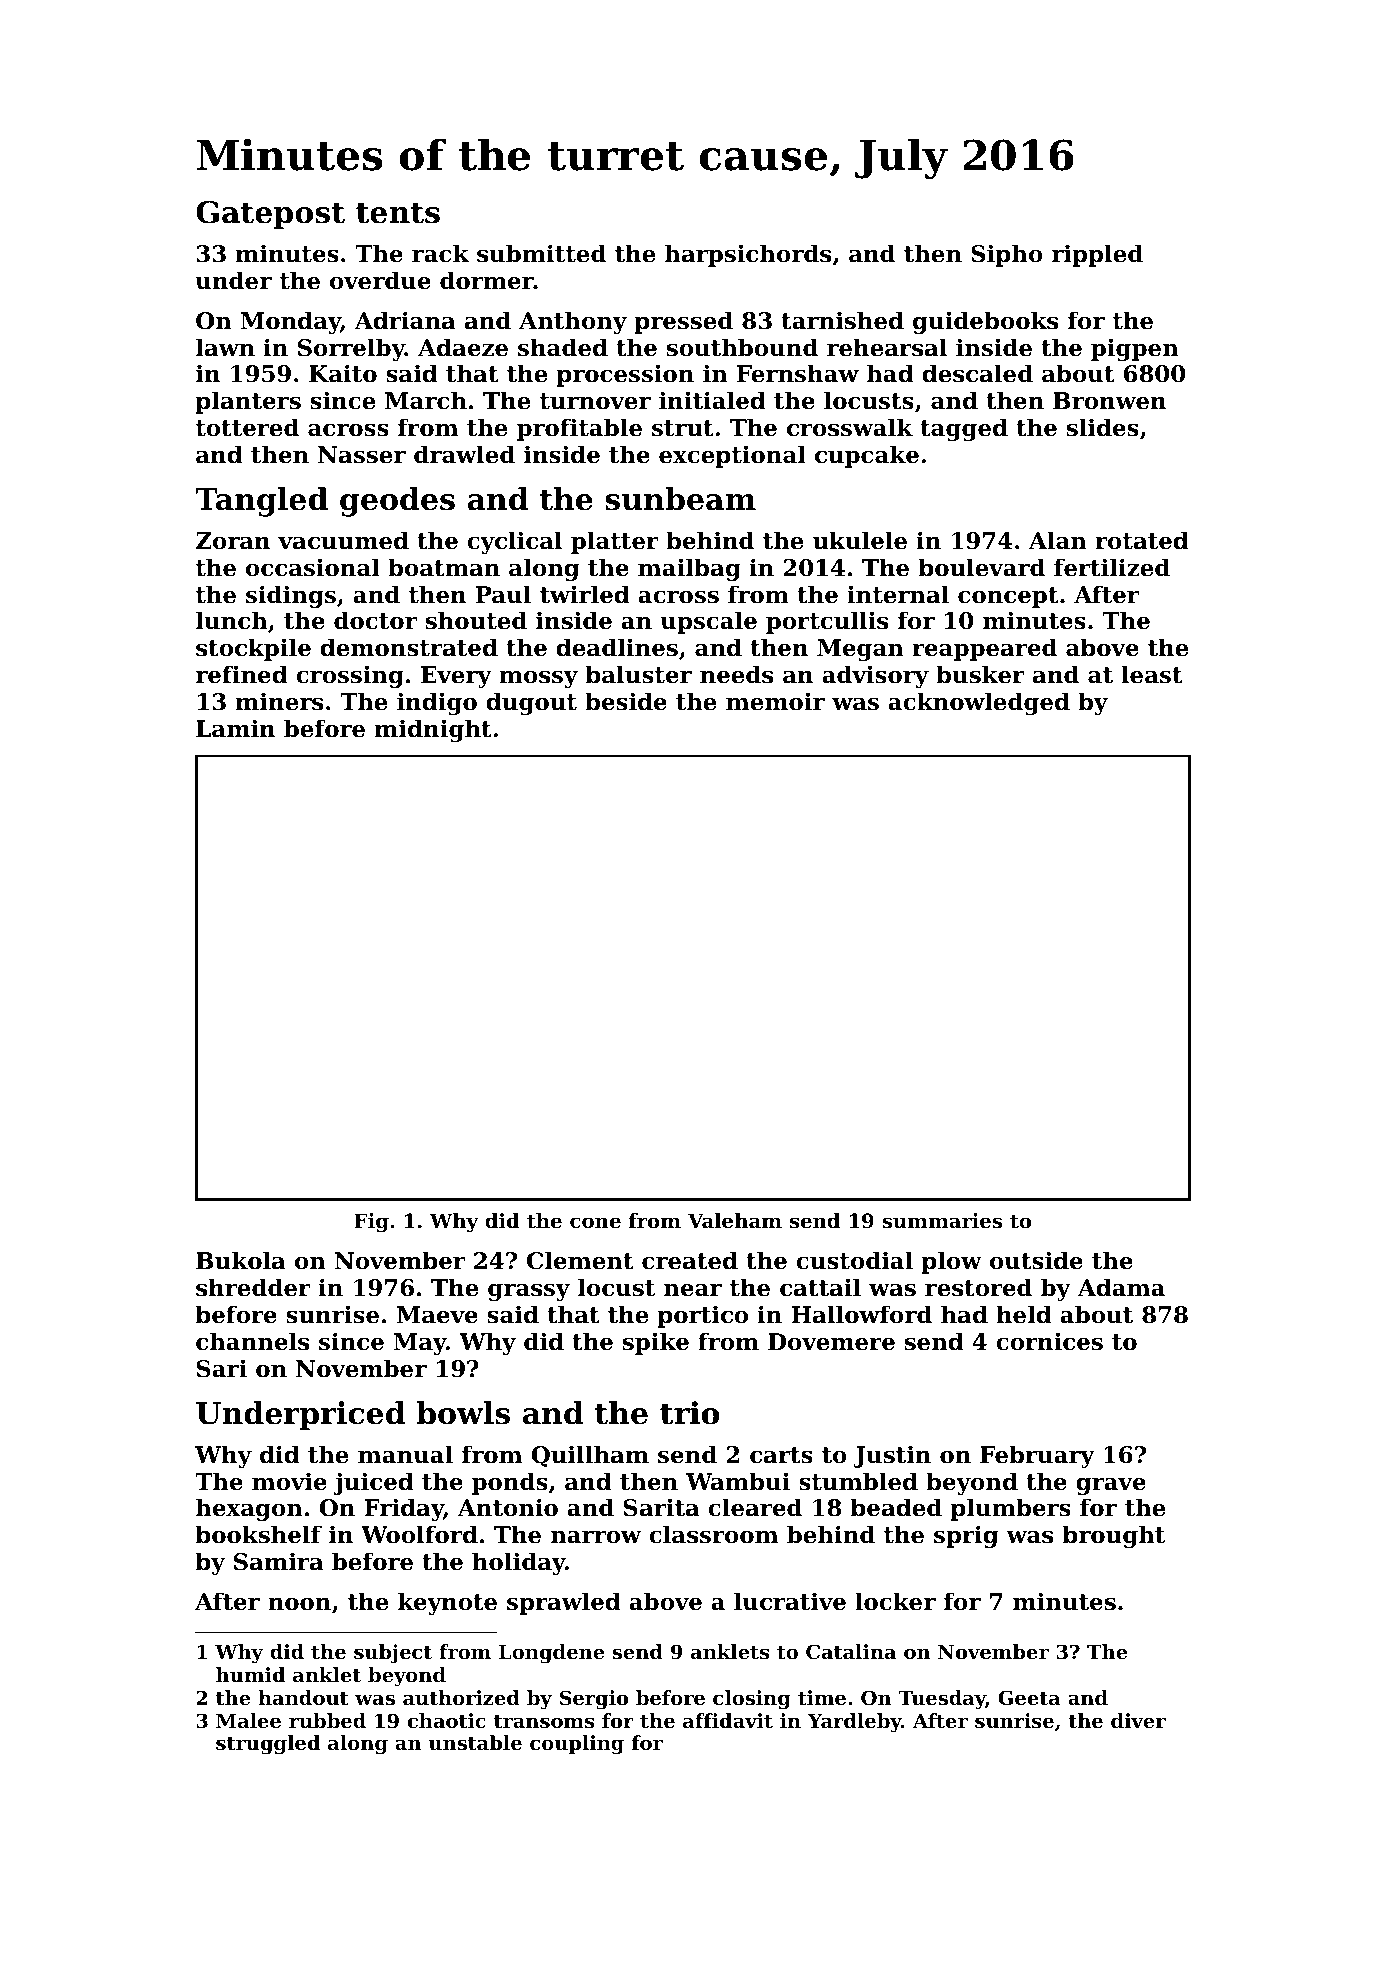 This screenshot has width=1386, height=1969. What do you see at coordinates (590, 1456) in the screenshot?
I see `Quillham` at bounding box center [590, 1456].
